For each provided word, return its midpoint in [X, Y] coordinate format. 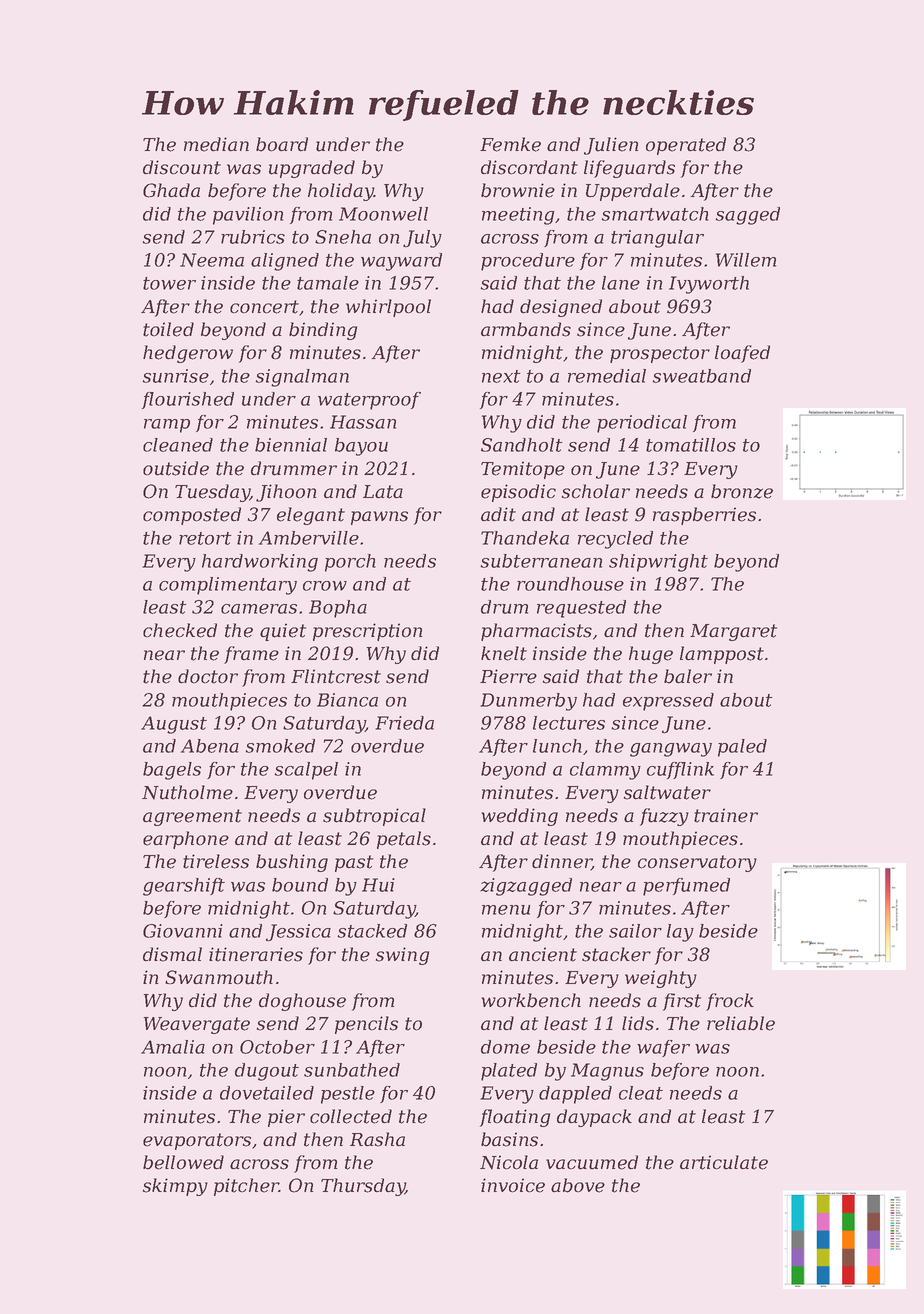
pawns [379, 518]
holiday [341, 192]
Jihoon [286, 493]
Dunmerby [528, 702]
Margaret [733, 632]
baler [688, 676]
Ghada [171, 190]
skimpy [175, 1187]
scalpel [306, 771]
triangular [657, 239]
